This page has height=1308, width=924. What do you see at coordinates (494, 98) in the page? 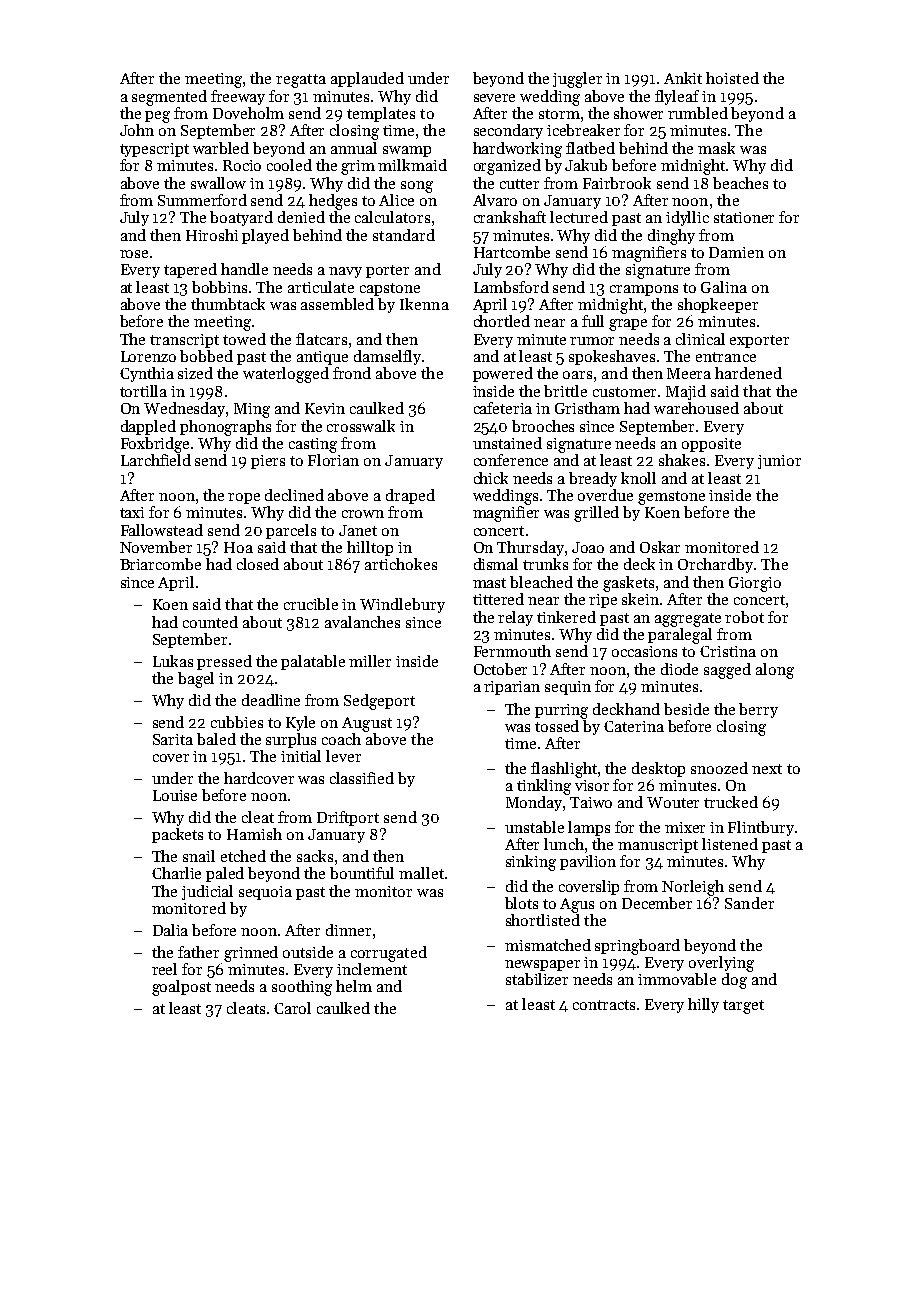
I see `severe` at bounding box center [494, 98].
